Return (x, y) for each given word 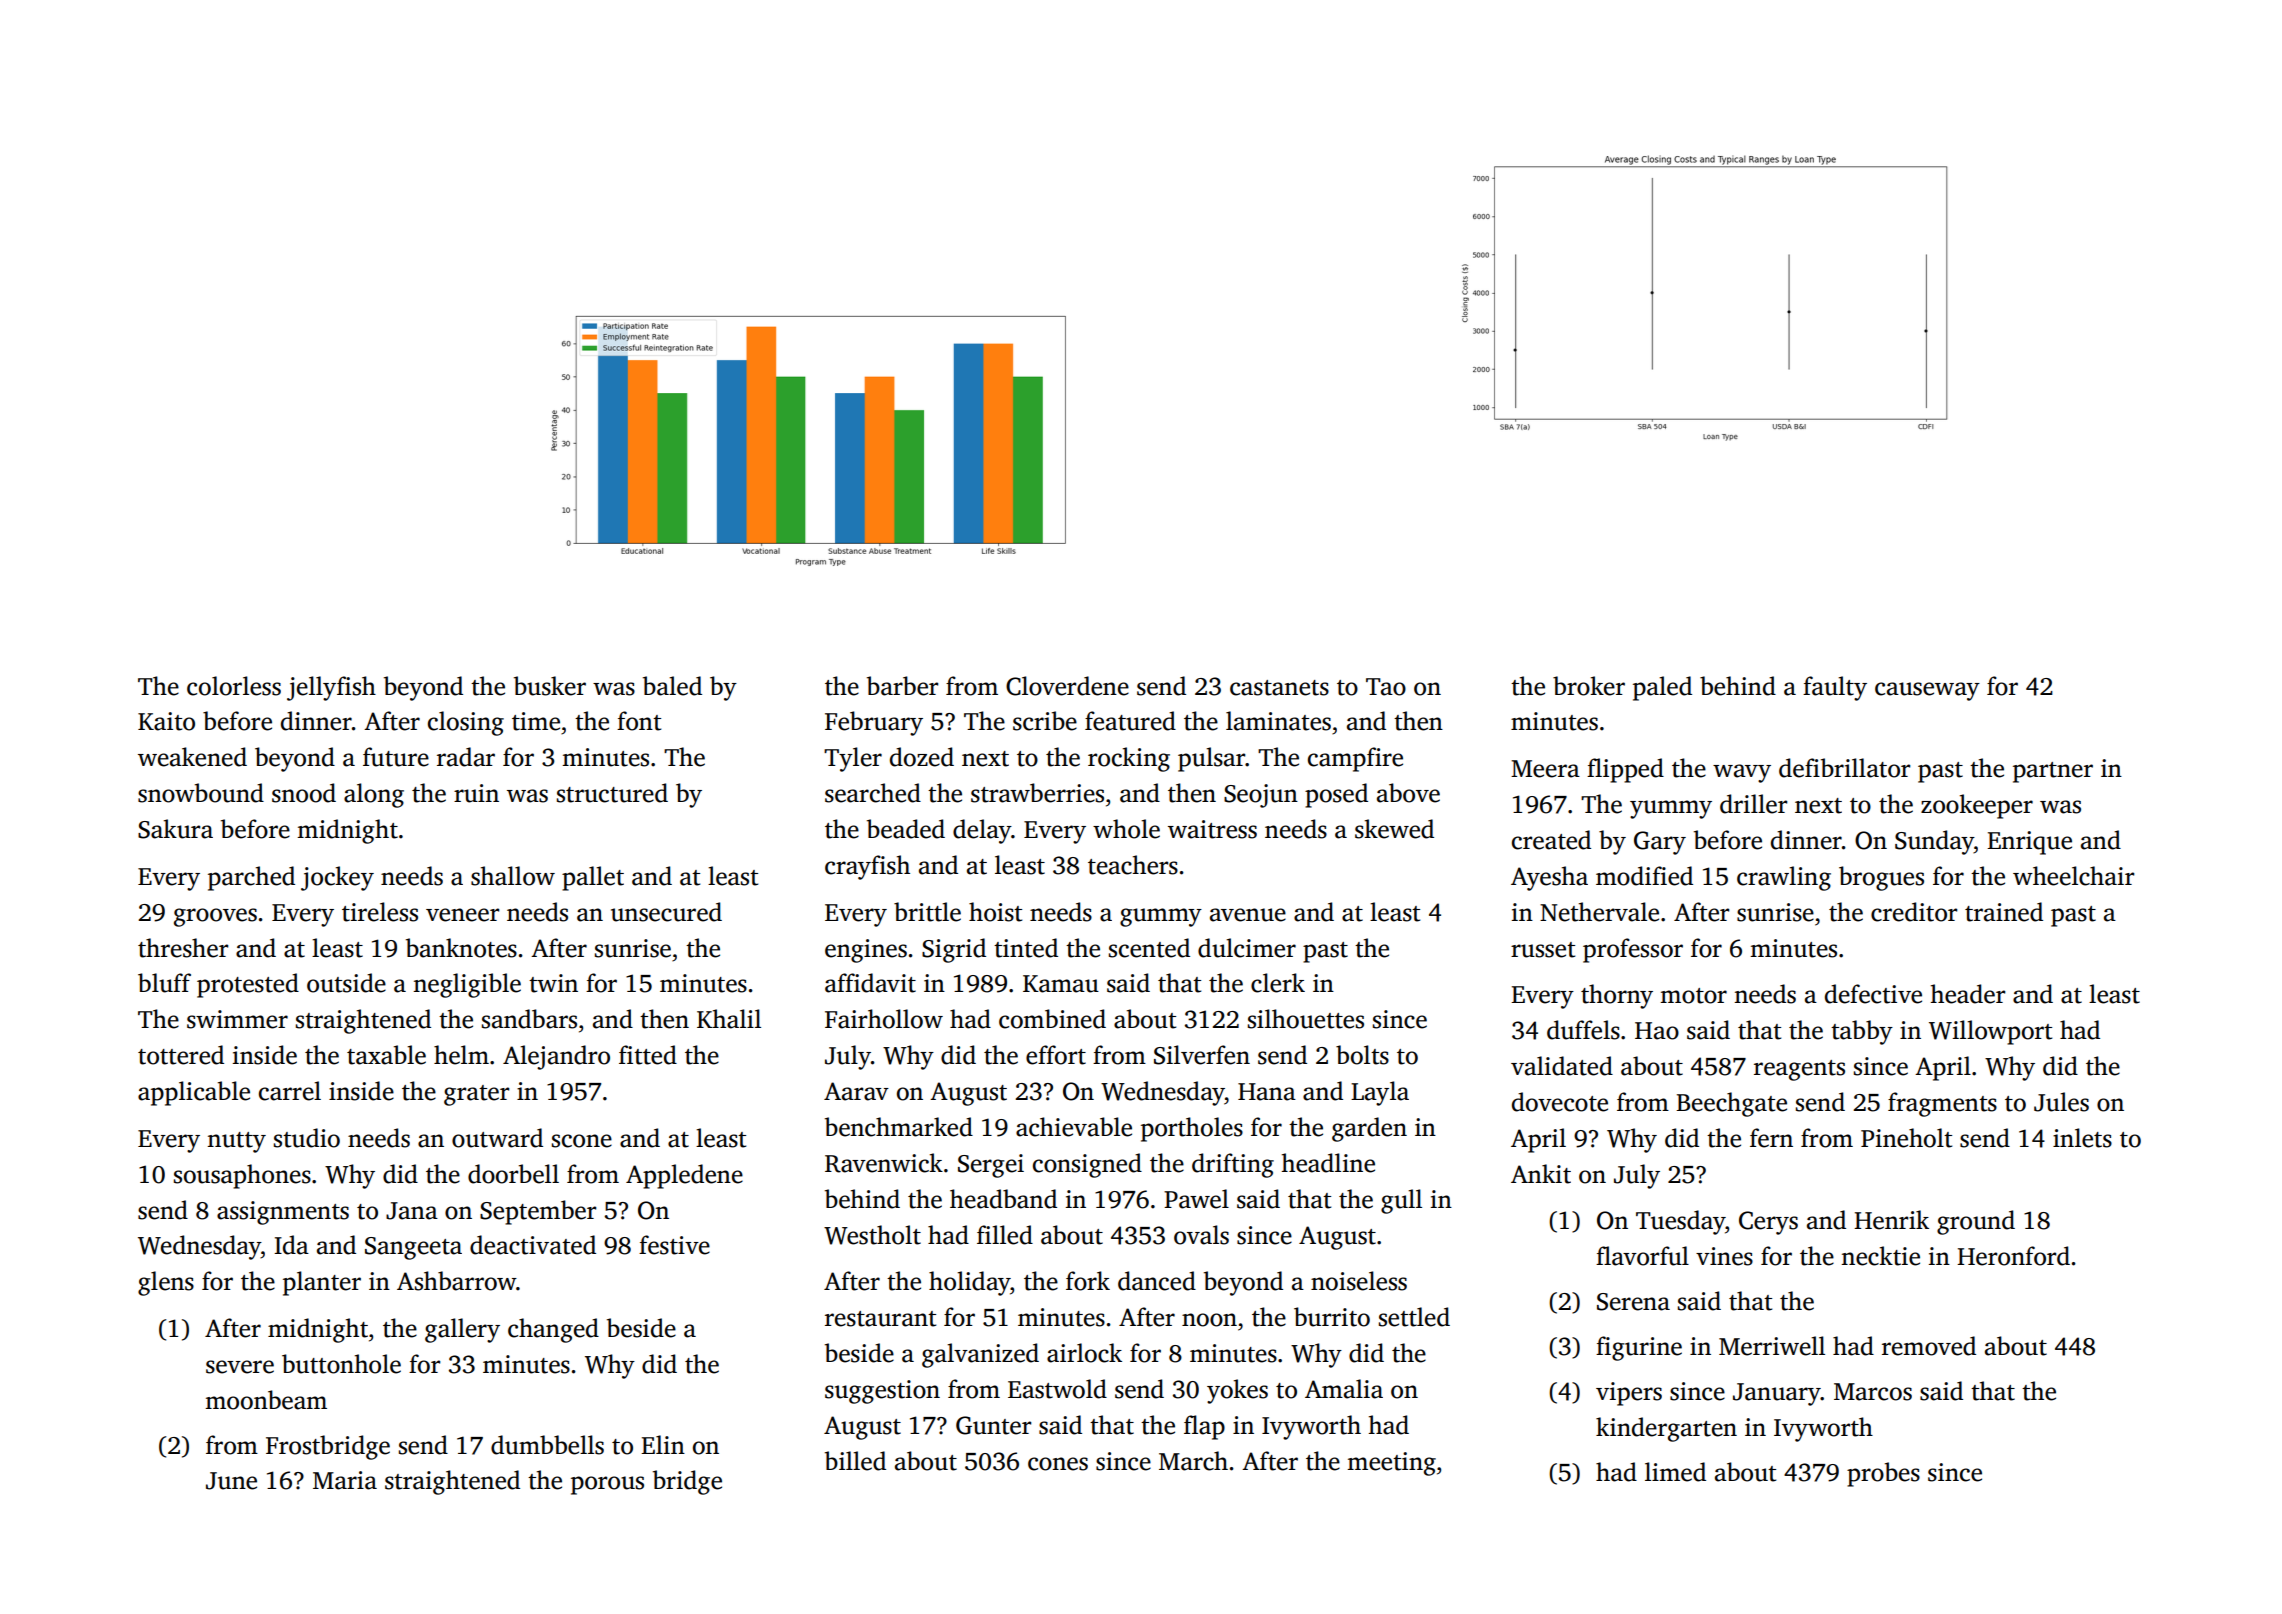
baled (672, 686)
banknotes (461, 948)
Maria (345, 1480)
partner (2053, 772)
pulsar (1212, 759)
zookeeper (1977, 806)
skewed (1394, 829)
